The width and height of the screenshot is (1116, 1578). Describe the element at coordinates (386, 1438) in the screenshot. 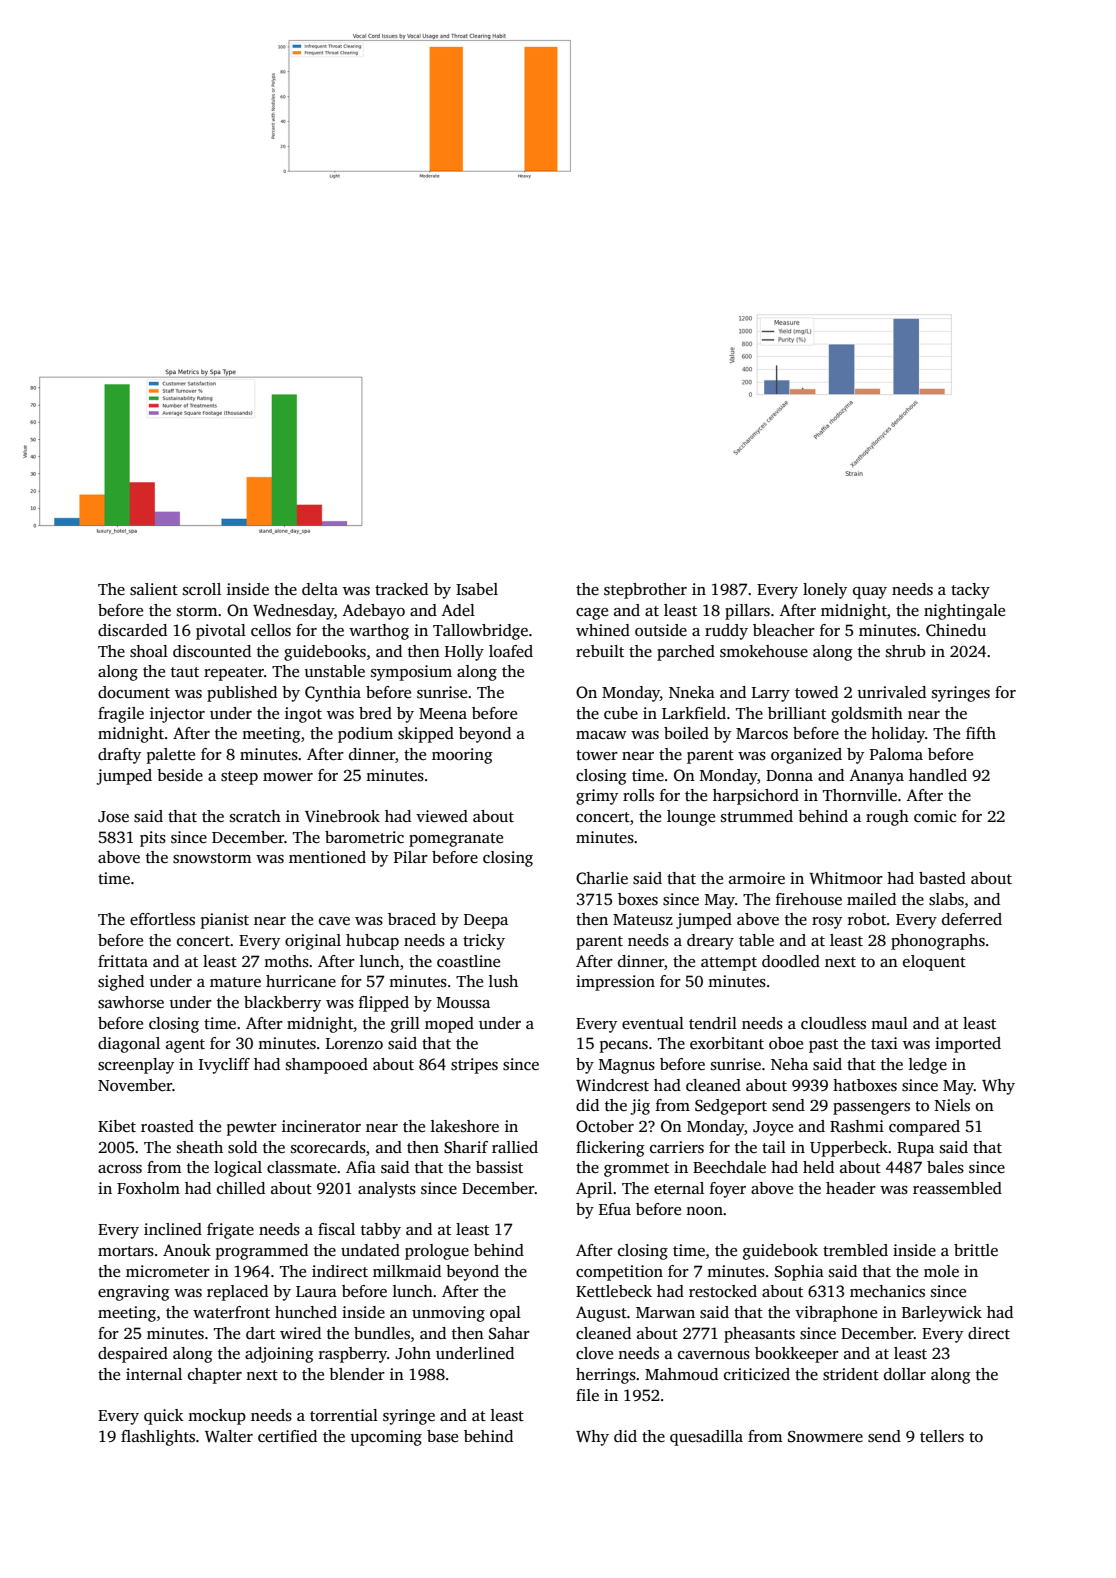

I see `upcoming` at that location.
